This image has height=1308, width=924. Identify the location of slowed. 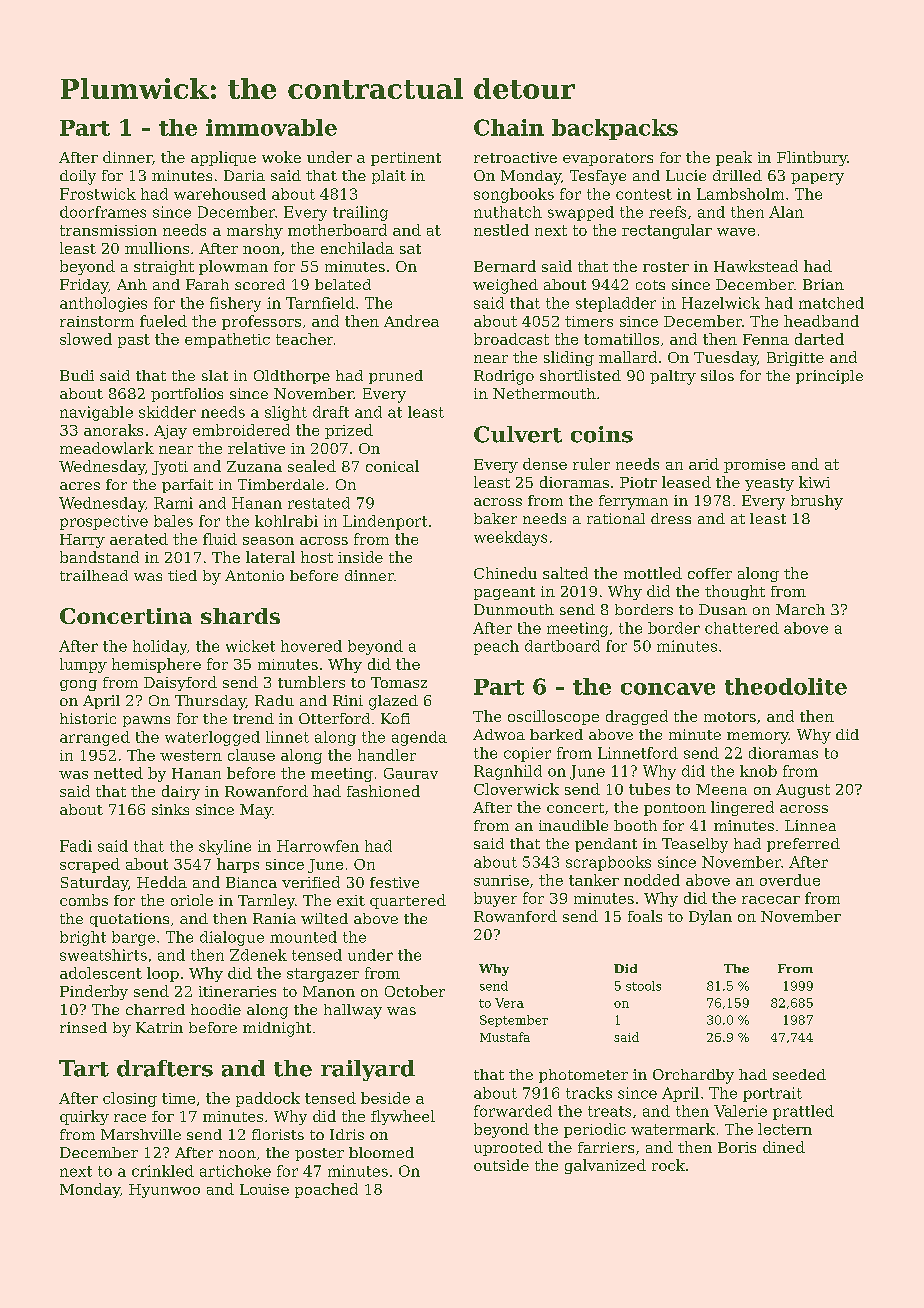
(86, 339).
